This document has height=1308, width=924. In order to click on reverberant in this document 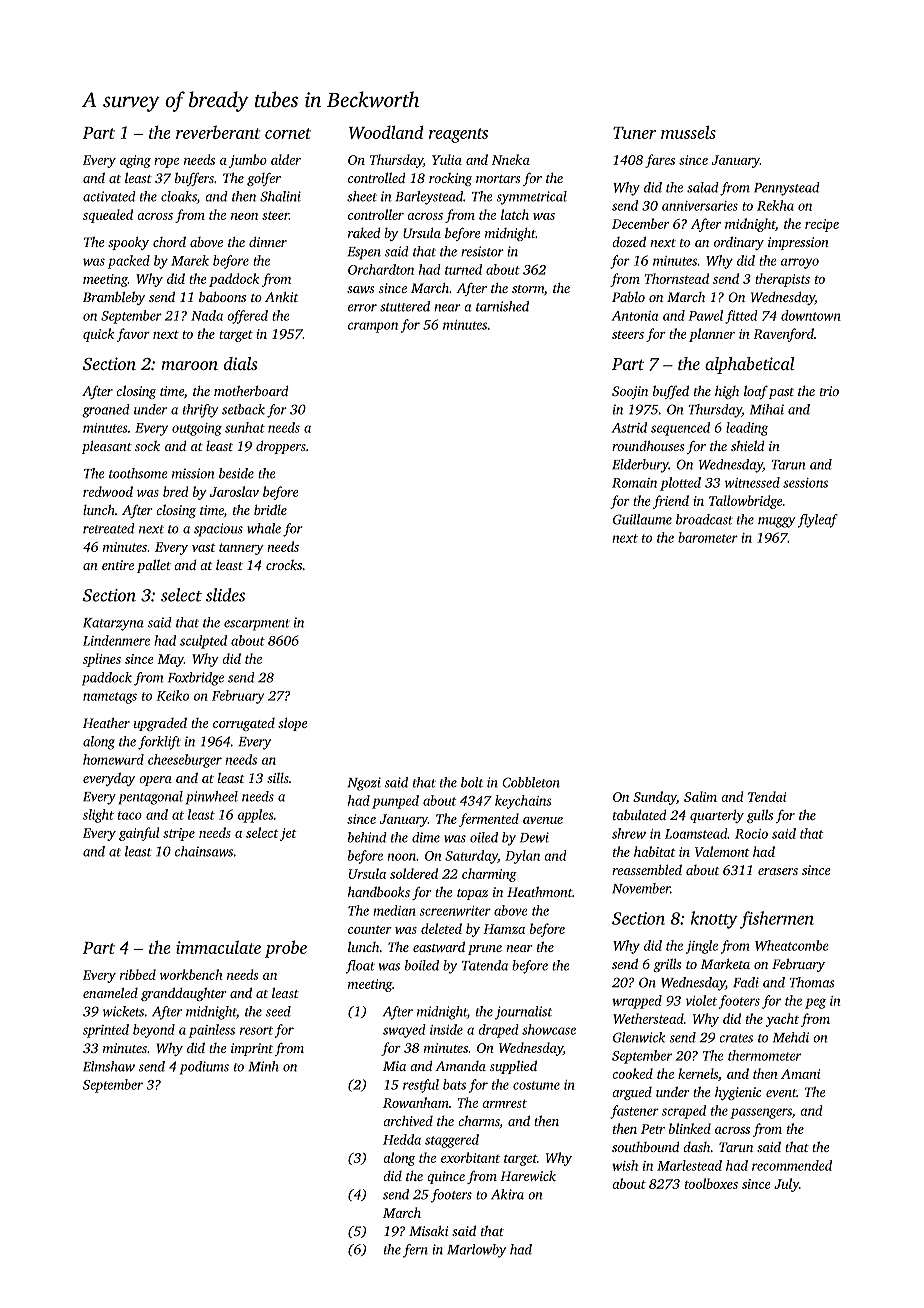, I will do `click(218, 132)`.
